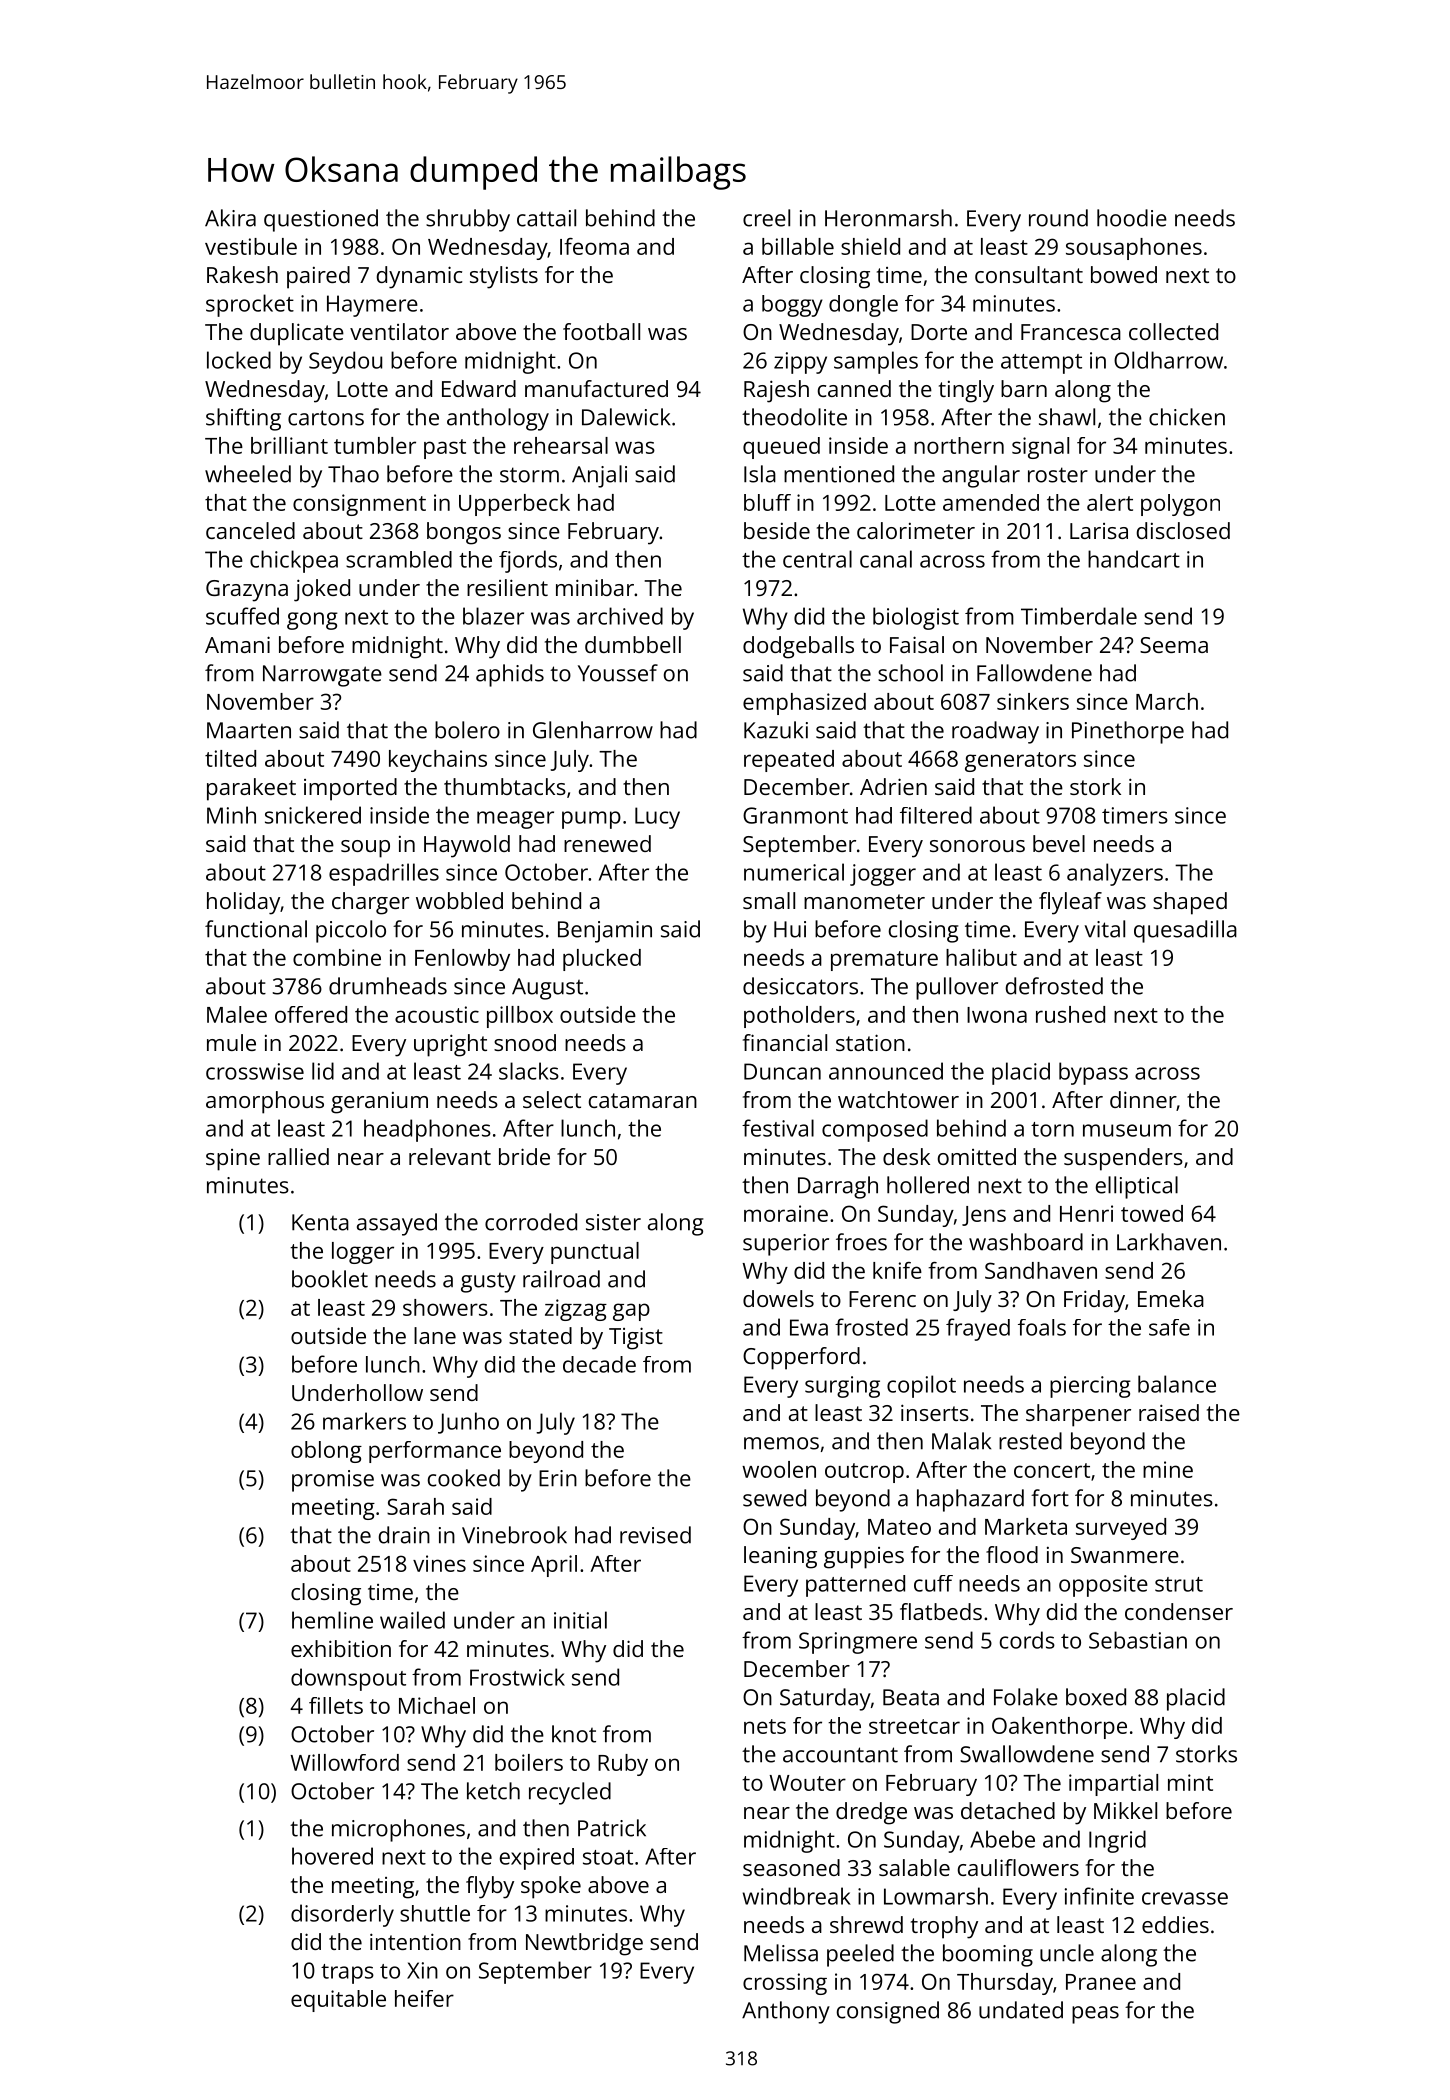 The height and width of the screenshot is (2100, 1450). What do you see at coordinates (607, 843) in the screenshot?
I see `renewed` at bounding box center [607, 843].
